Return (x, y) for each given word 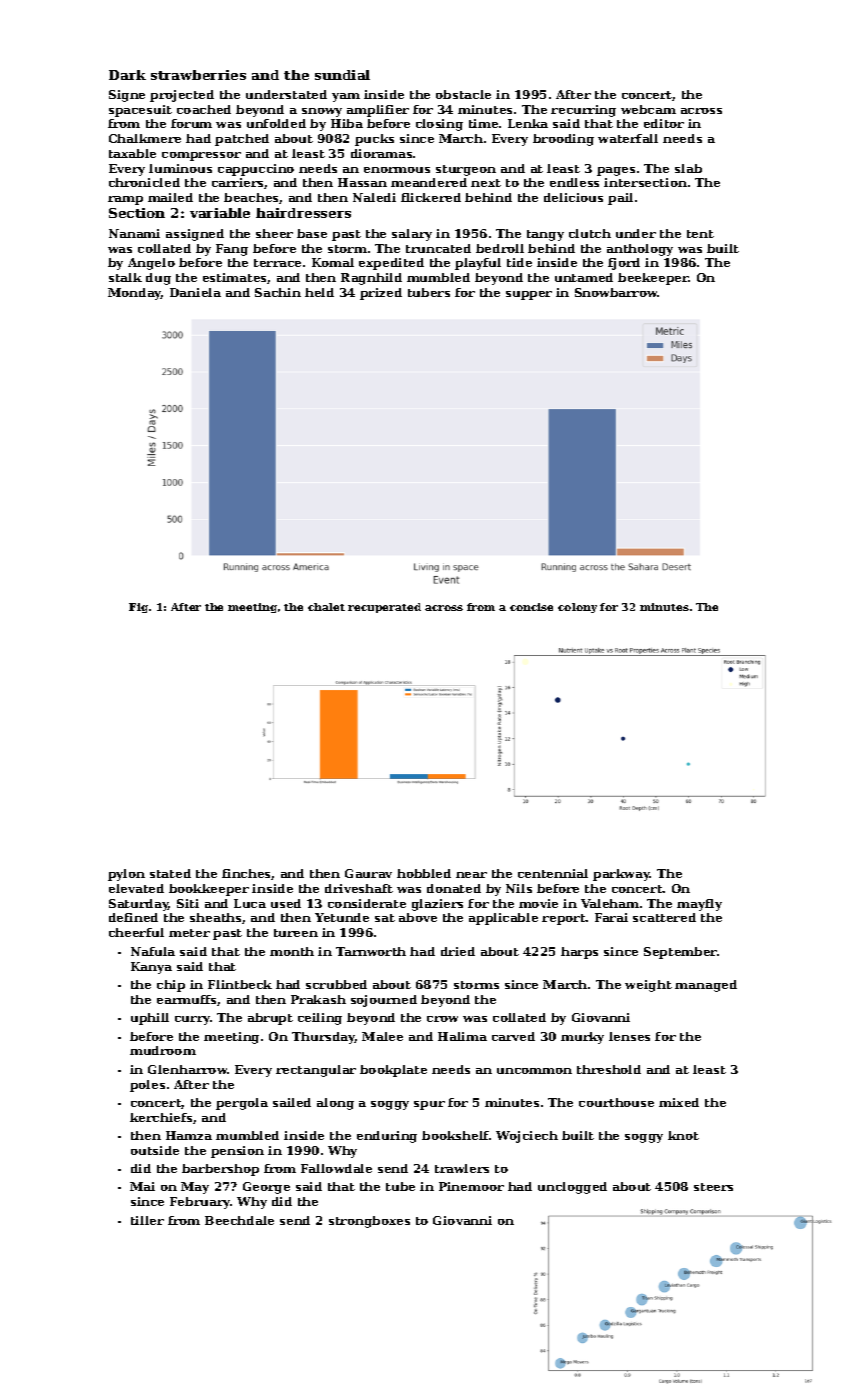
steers (713, 1187)
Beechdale (239, 1220)
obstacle (463, 94)
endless (574, 182)
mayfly (699, 905)
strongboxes (369, 1222)
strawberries (198, 75)
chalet (326, 607)
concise (531, 607)
